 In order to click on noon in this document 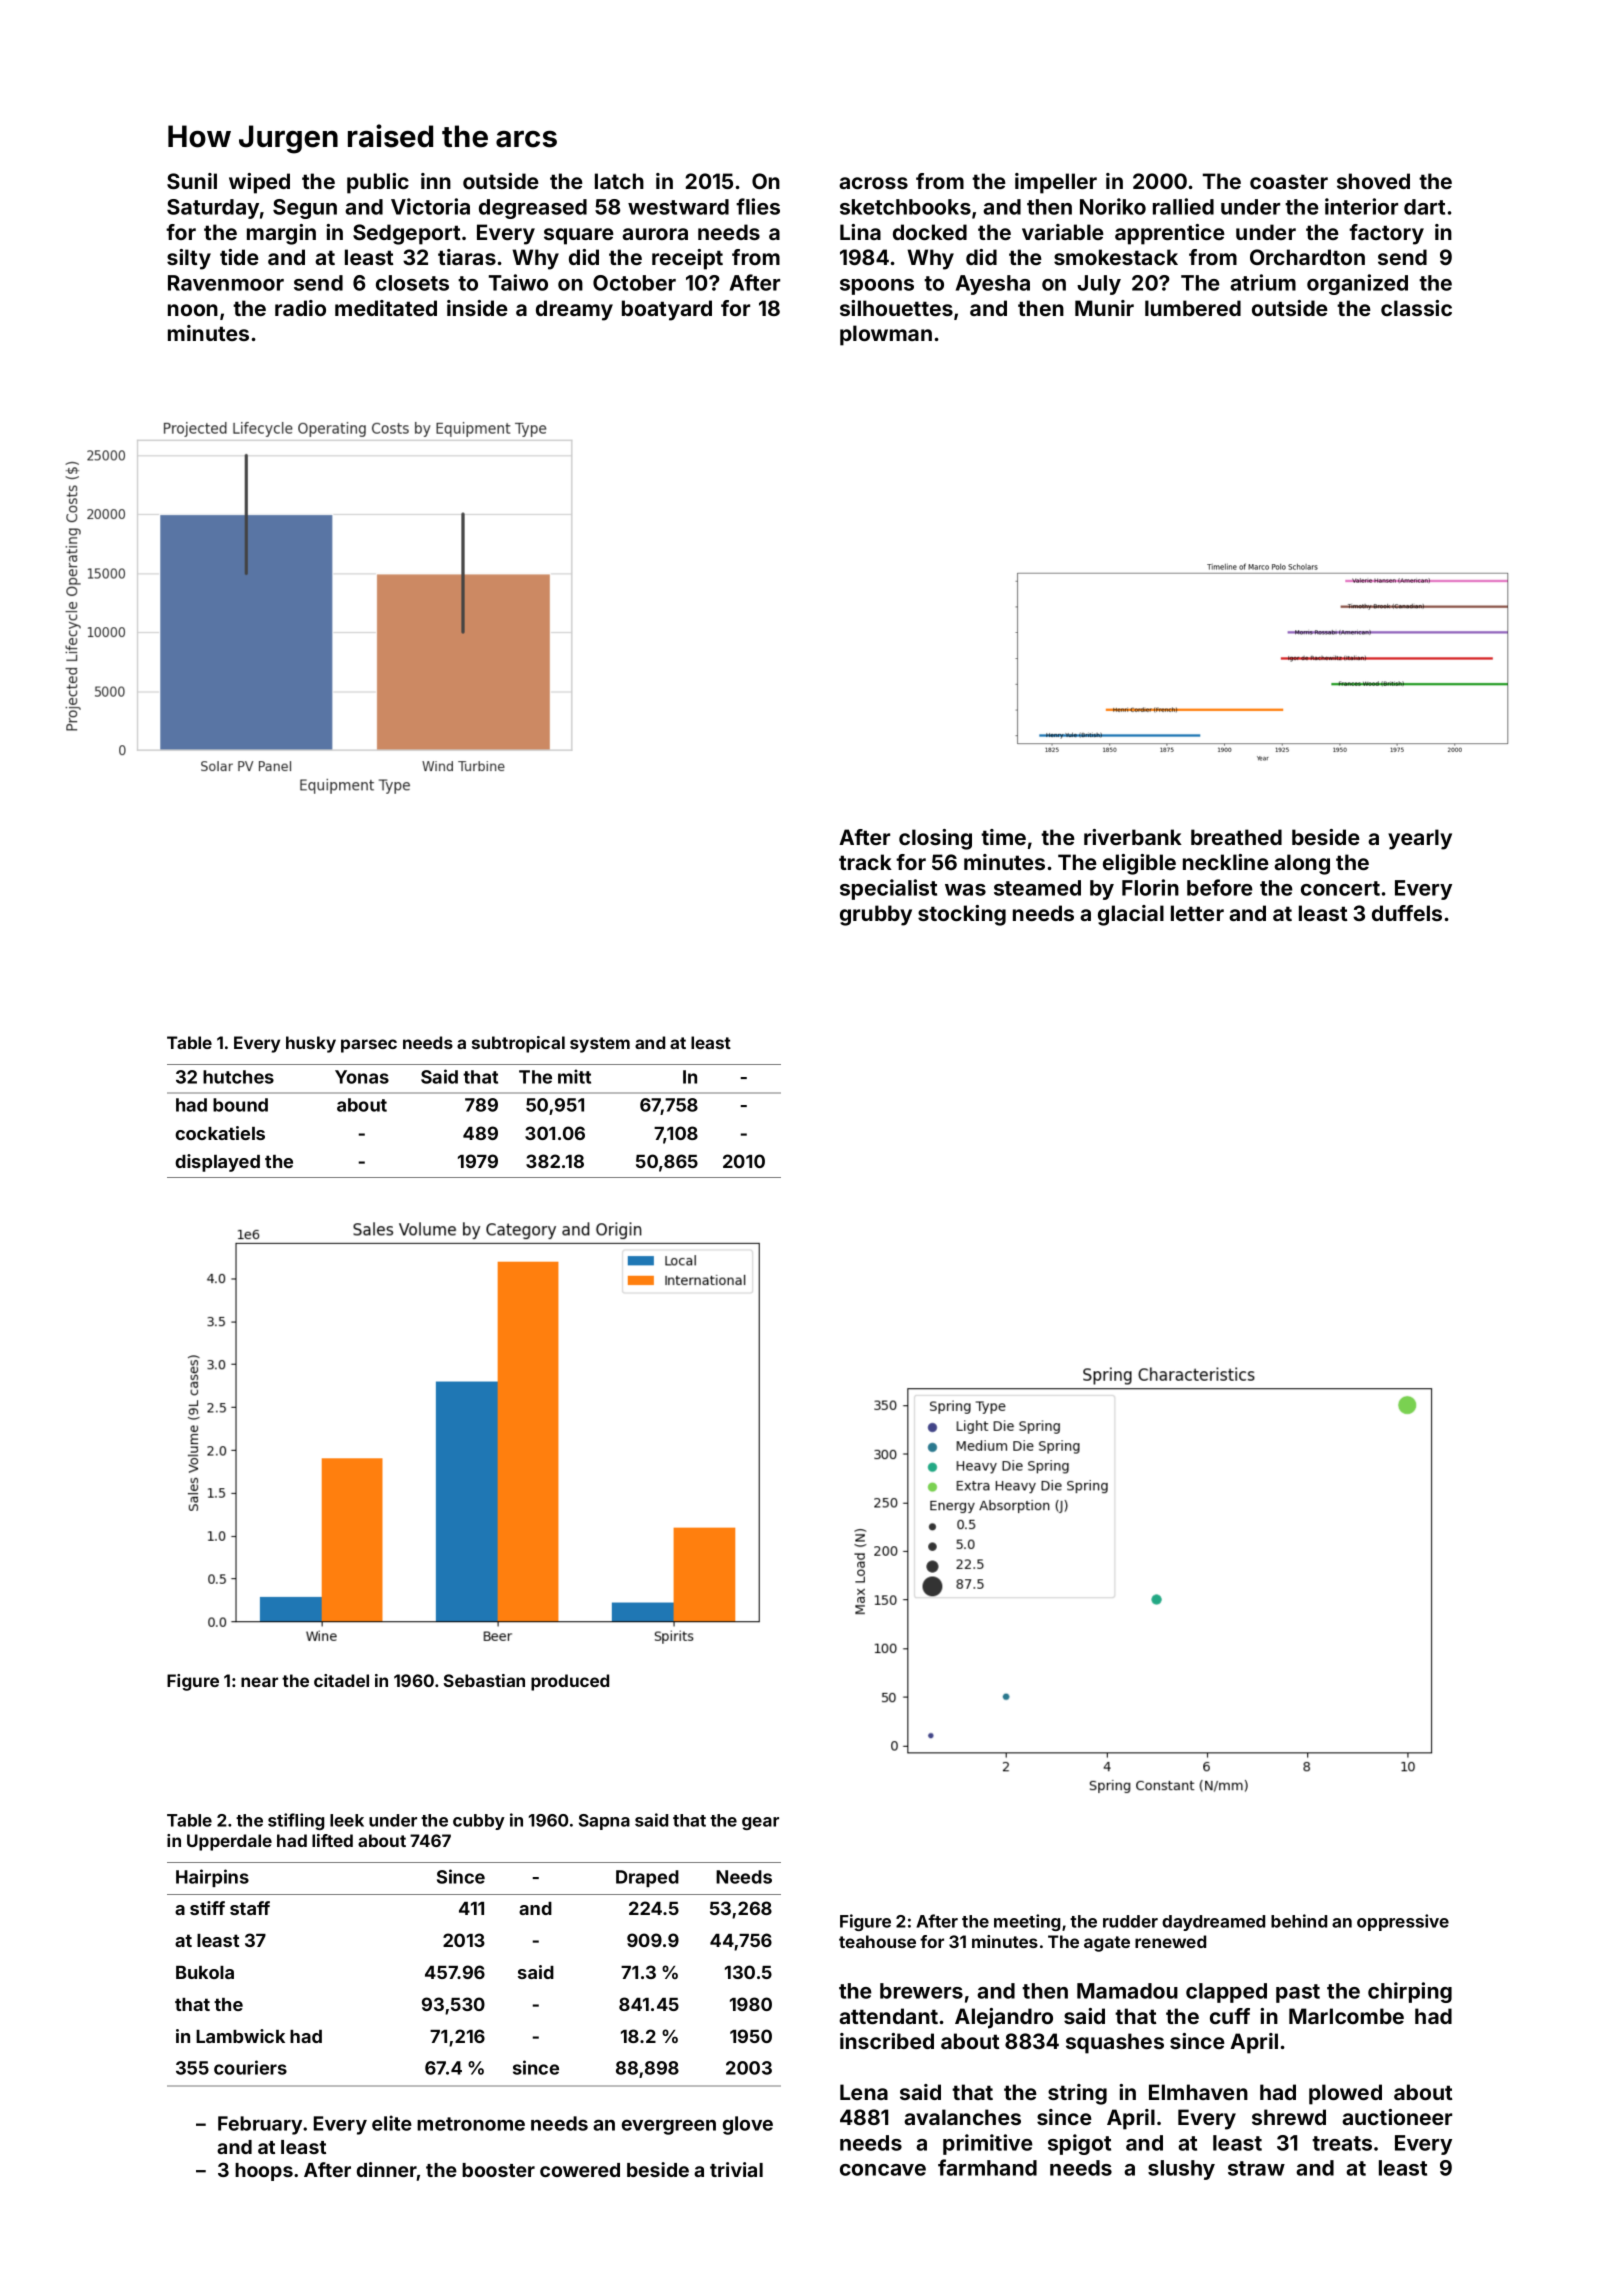, I will do `click(193, 310)`.
